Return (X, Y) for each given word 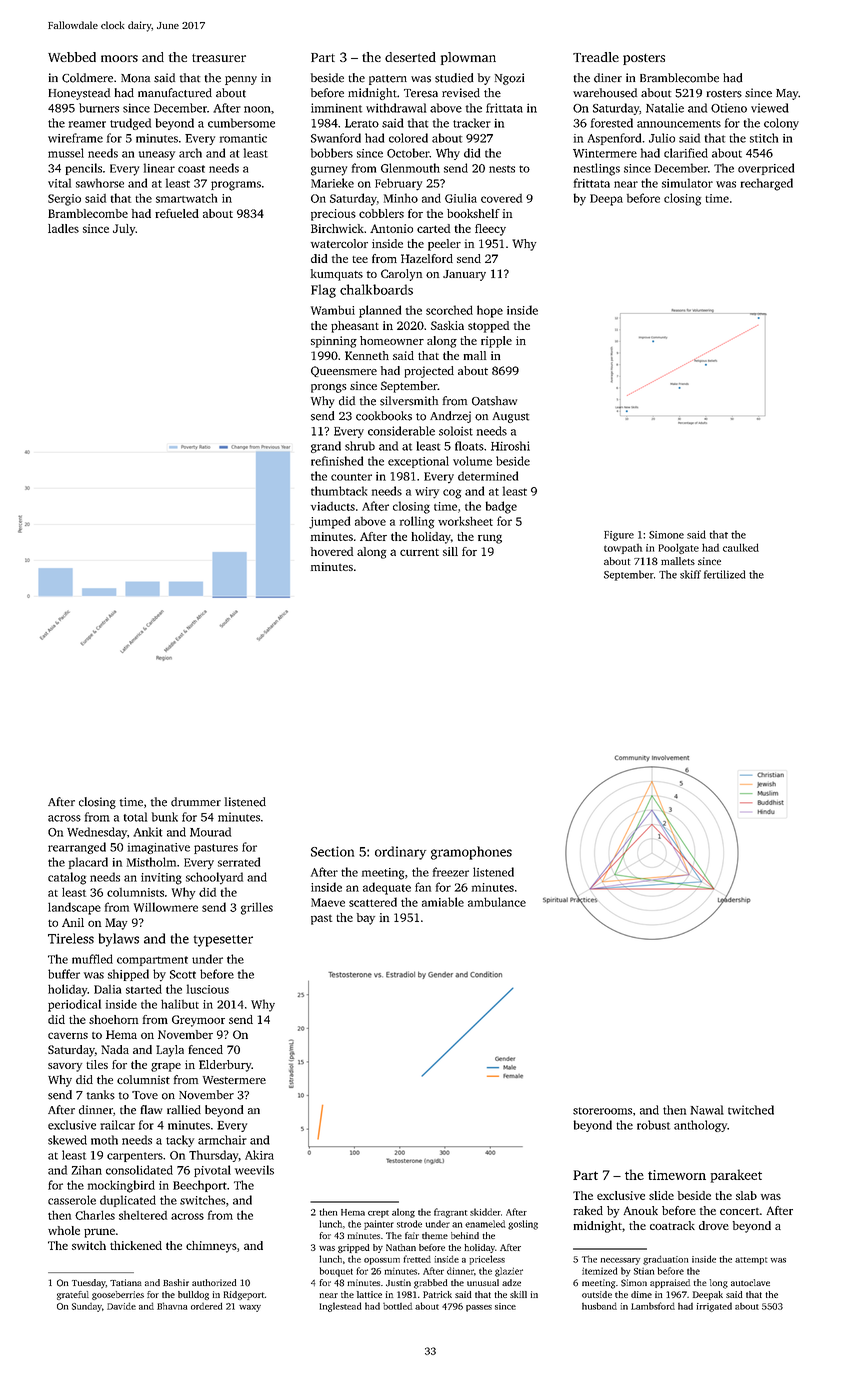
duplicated (128, 1201)
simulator (687, 183)
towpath (623, 549)
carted (433, 228)
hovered (332, 551)
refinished (337, 461)
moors (119, 58)
